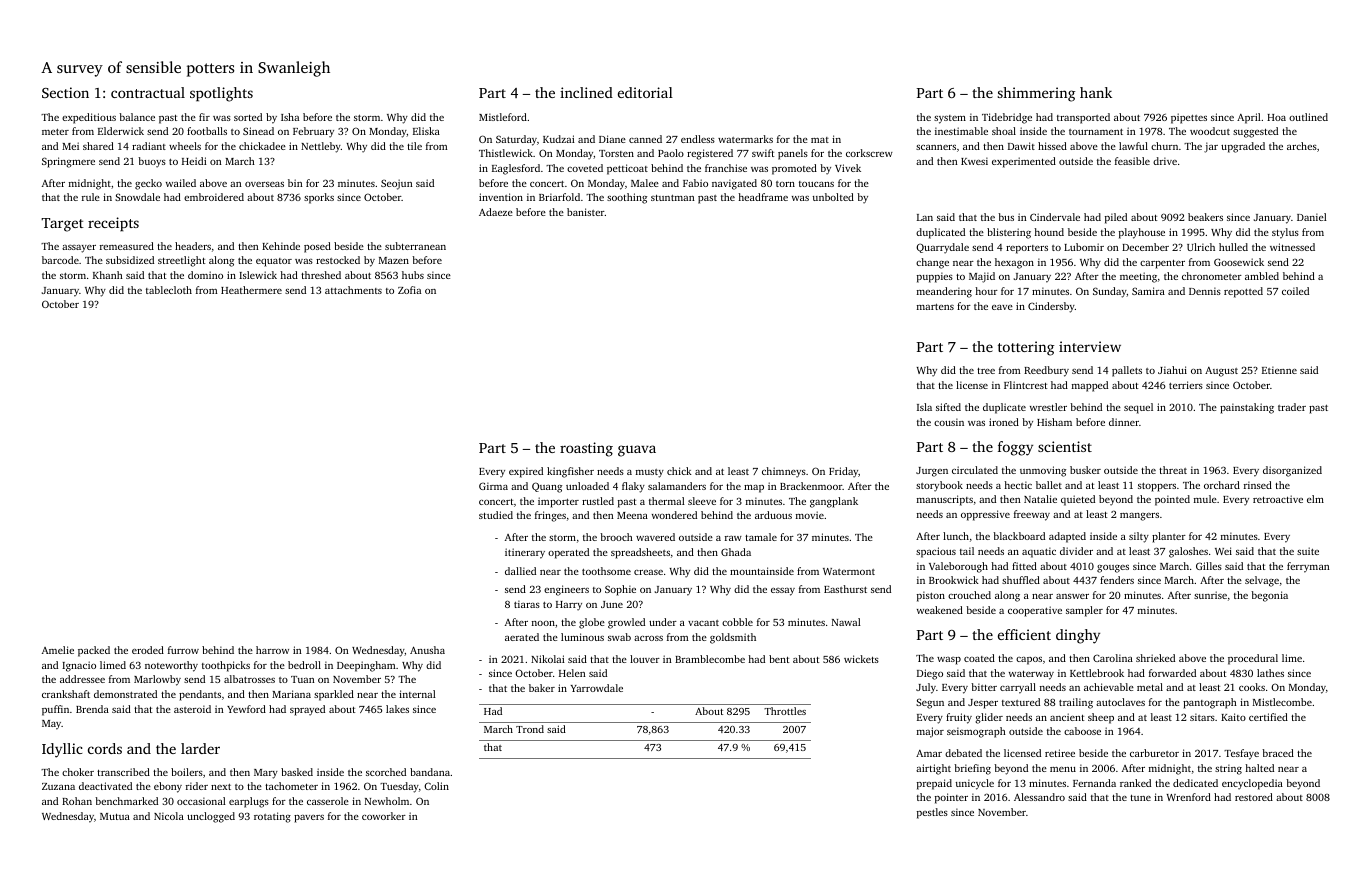  Describe the element at coordinates (272, 817) in the page. I see `rotating` at that location.
